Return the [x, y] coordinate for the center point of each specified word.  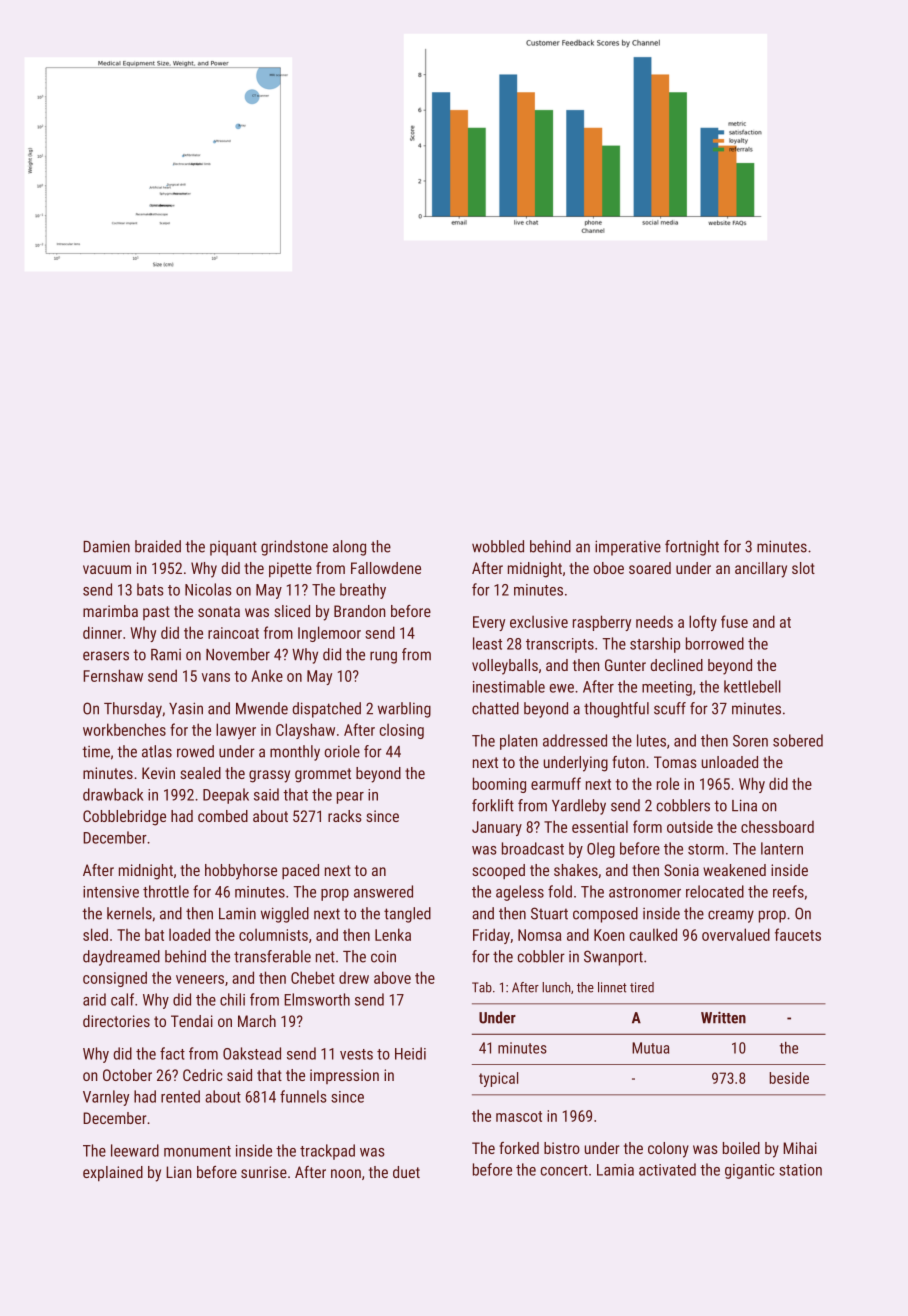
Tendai [192, 1021]
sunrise [264, 1172]
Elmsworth [317, 999]
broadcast [533, 848]
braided [158, 546]
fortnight [692, 548]
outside [690, 827]
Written [723, 1017]
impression [344, 1076]
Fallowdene [386, 568]
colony [668, 1150]
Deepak [226, 796]
